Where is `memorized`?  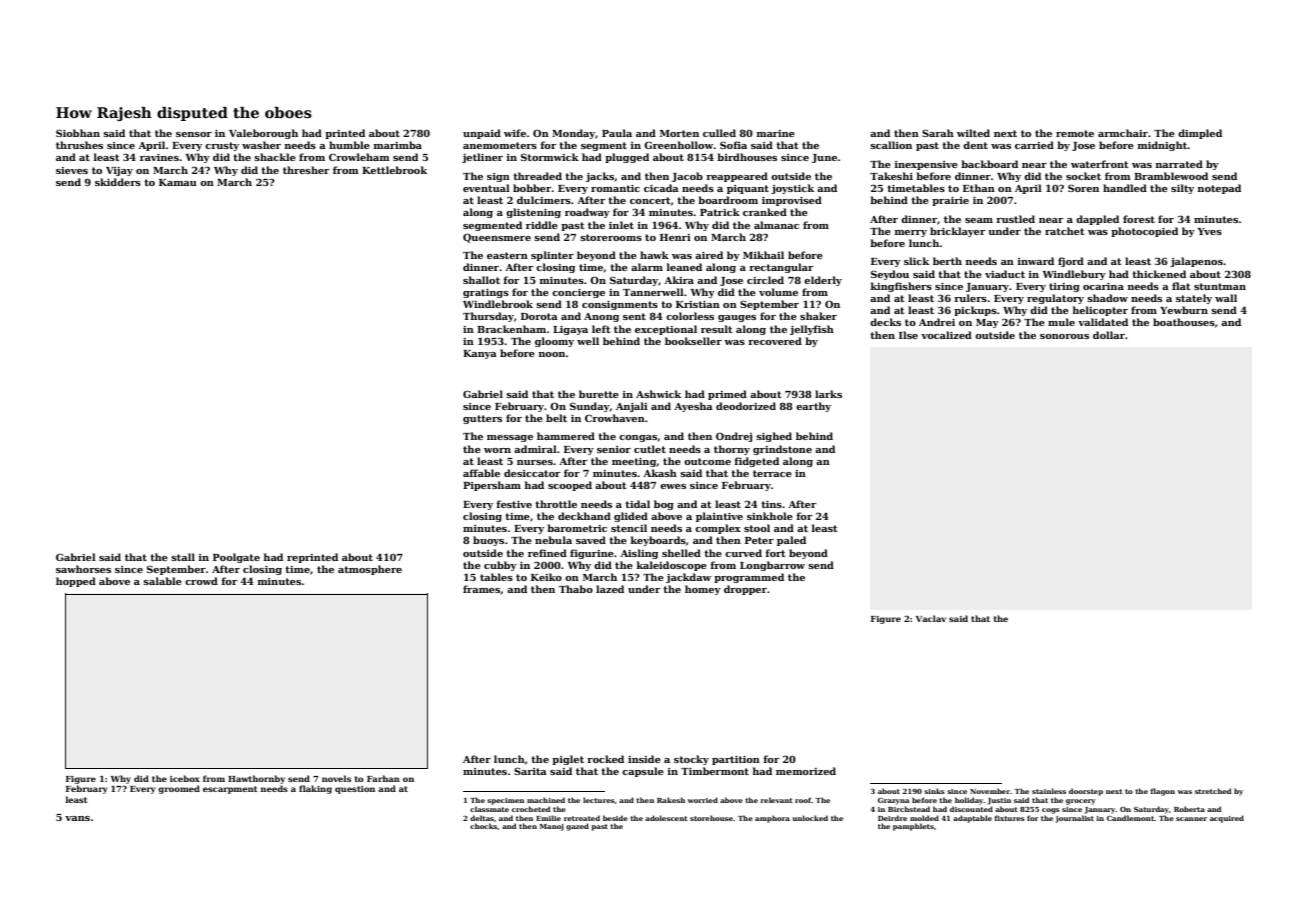
memorized is located at coordinates (806, 771).
